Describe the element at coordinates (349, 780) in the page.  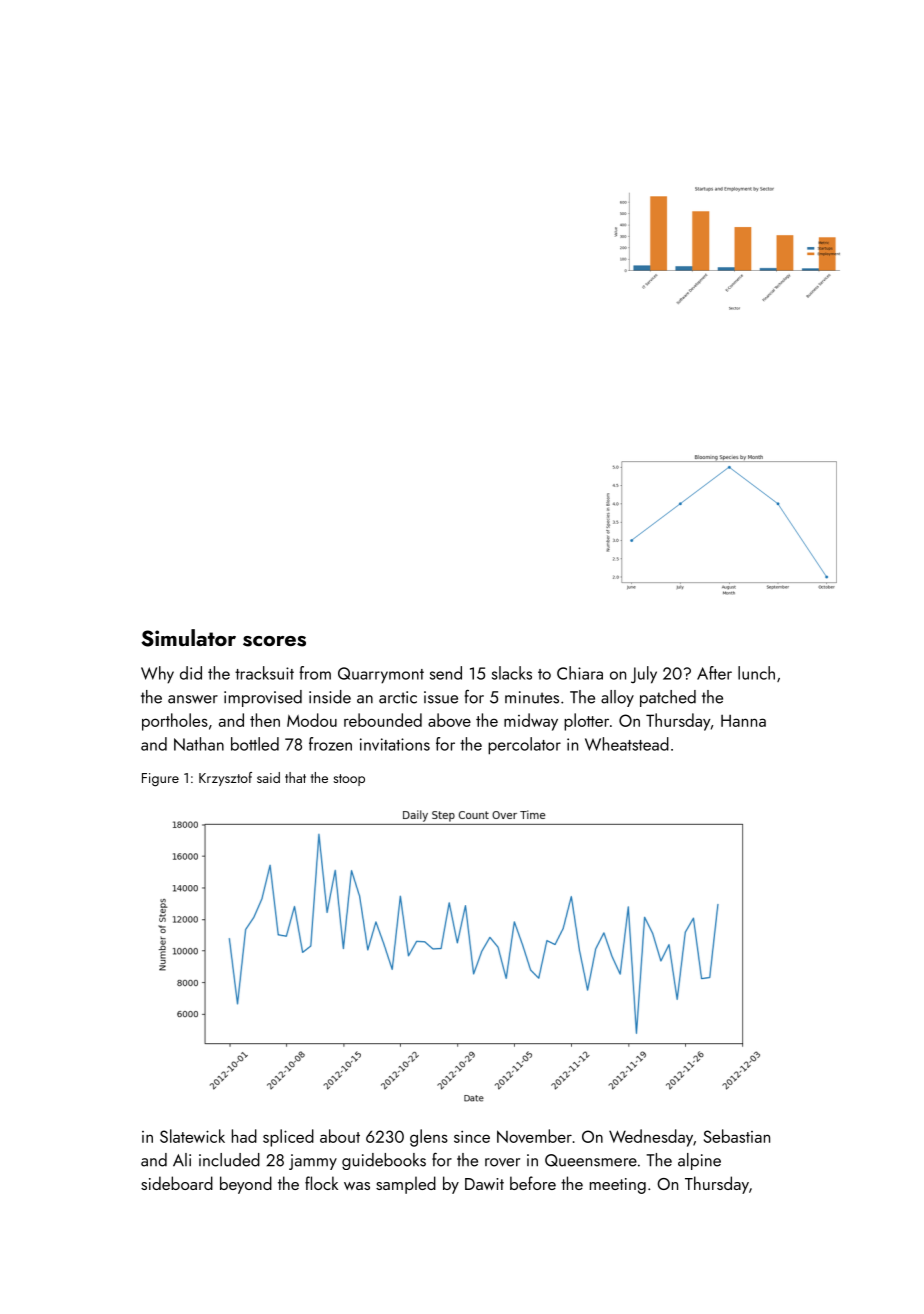
I see `stoop` at that location.
